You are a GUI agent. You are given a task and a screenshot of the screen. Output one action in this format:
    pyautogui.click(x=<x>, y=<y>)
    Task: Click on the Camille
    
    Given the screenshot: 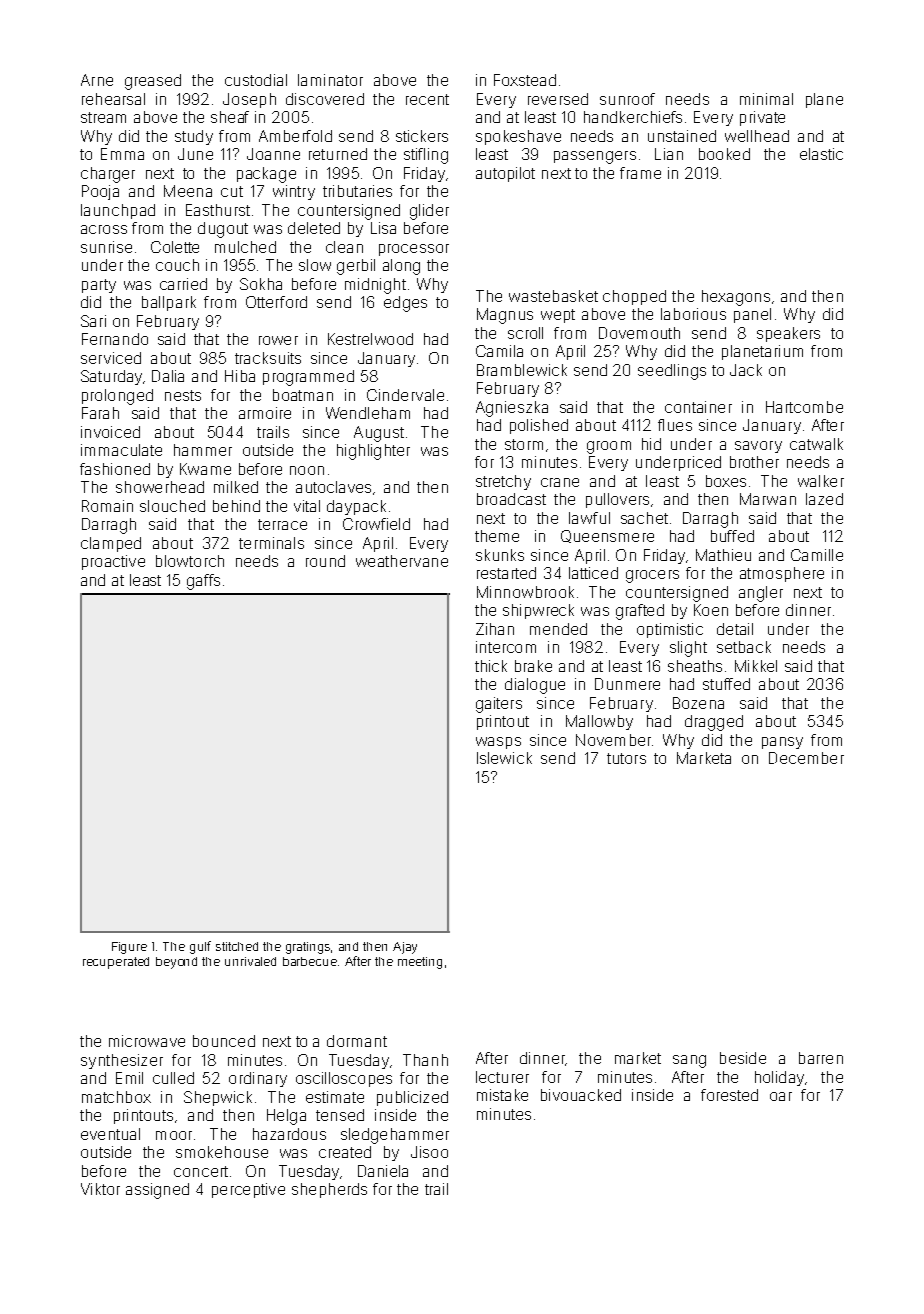 What is the action you would take?
    pyautogui.click(x=817, y=555)
